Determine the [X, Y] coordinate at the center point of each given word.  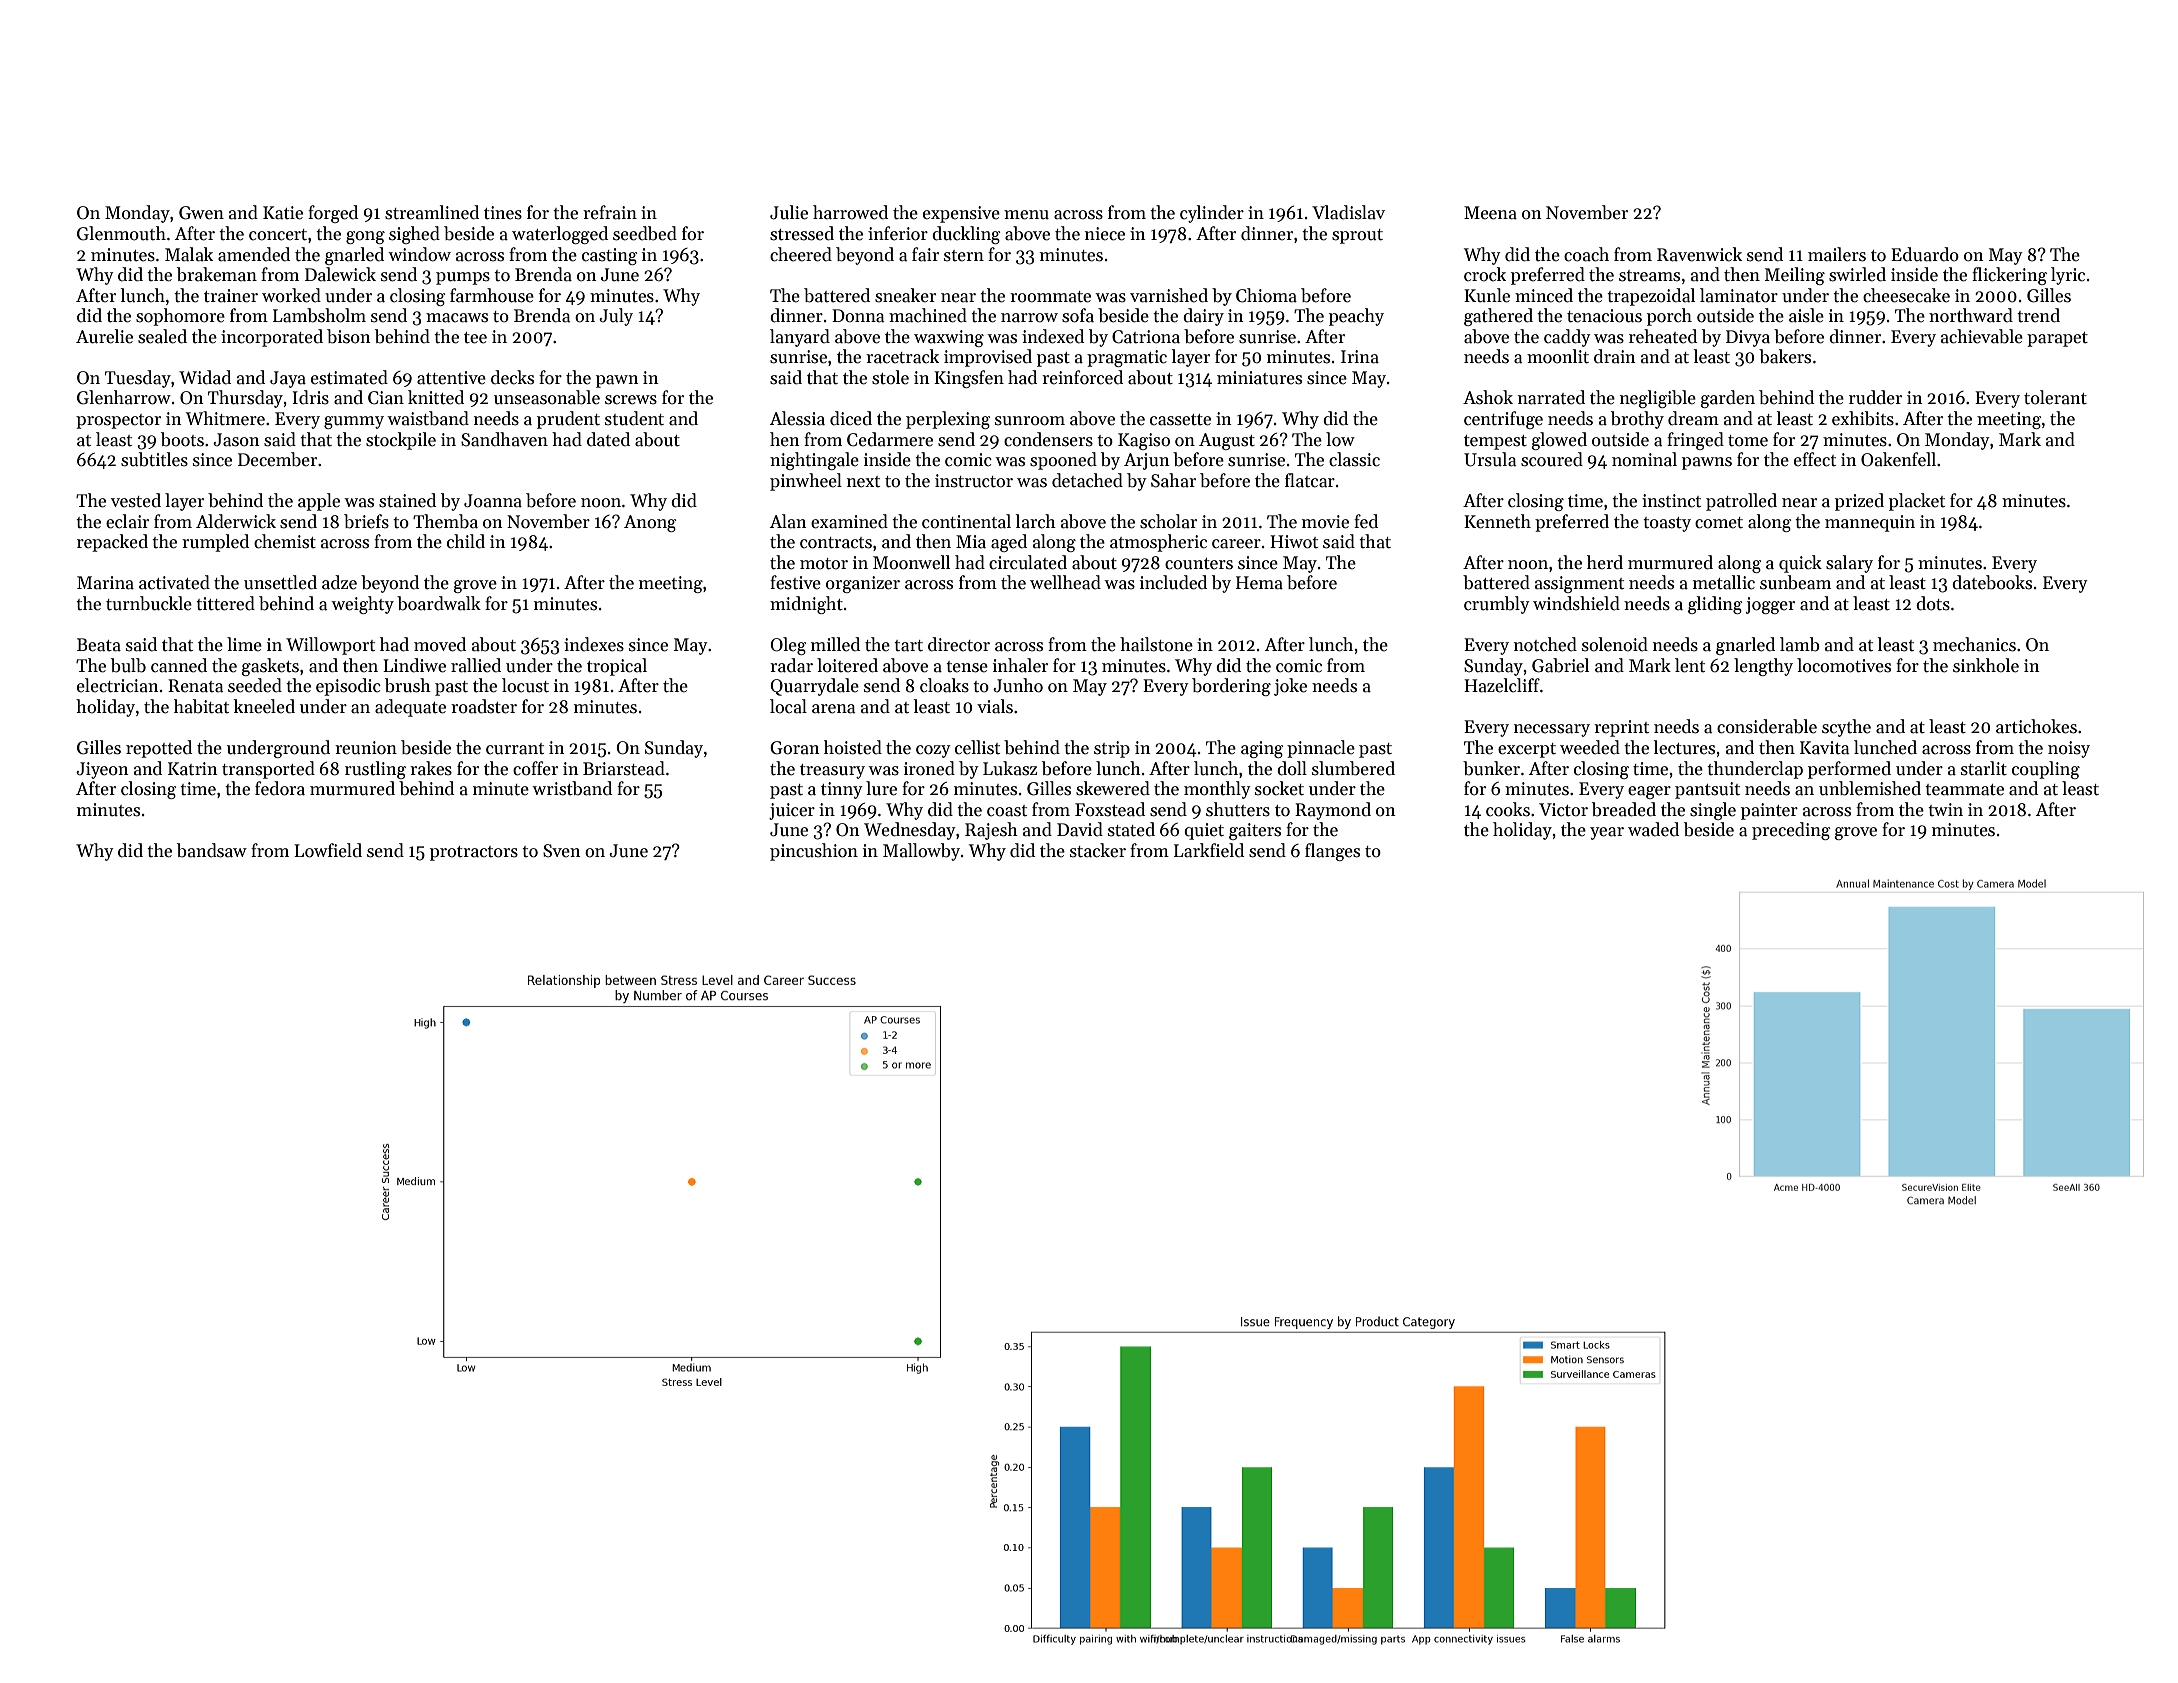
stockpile [401, 441]
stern [964, 256]
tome [1748, 441]
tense [967, 667]
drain [1615, 356]
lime [244, 644]
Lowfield [328, 850]
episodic [348, 687]
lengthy [1763, 667]
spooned [1063, 461]
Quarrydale [814, 687]
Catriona [1146, 337]
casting [609, 256]
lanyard [800, 338]
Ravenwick [1699, 254]
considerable [1767, 726]
